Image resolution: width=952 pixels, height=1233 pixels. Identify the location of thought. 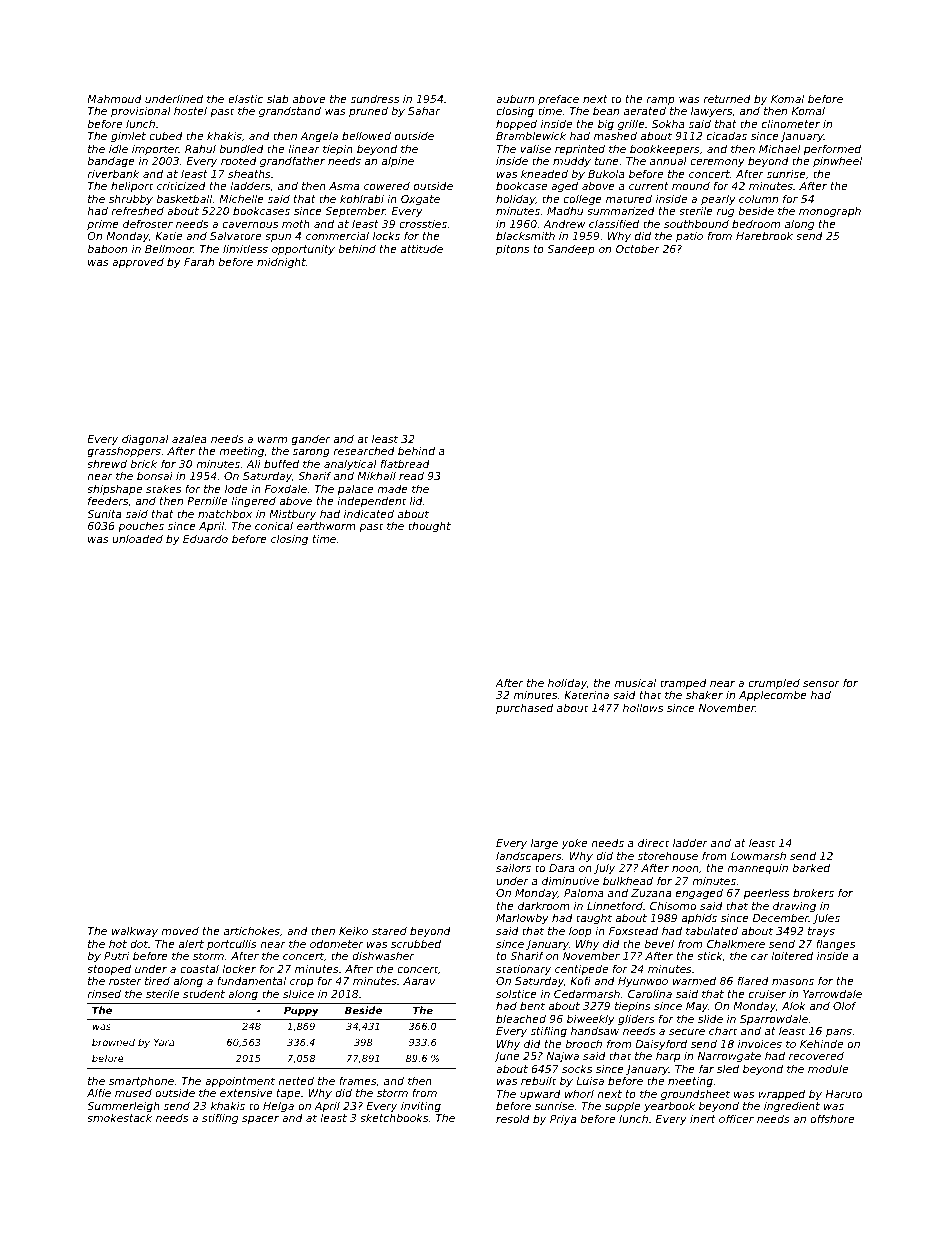
(429, 526).
